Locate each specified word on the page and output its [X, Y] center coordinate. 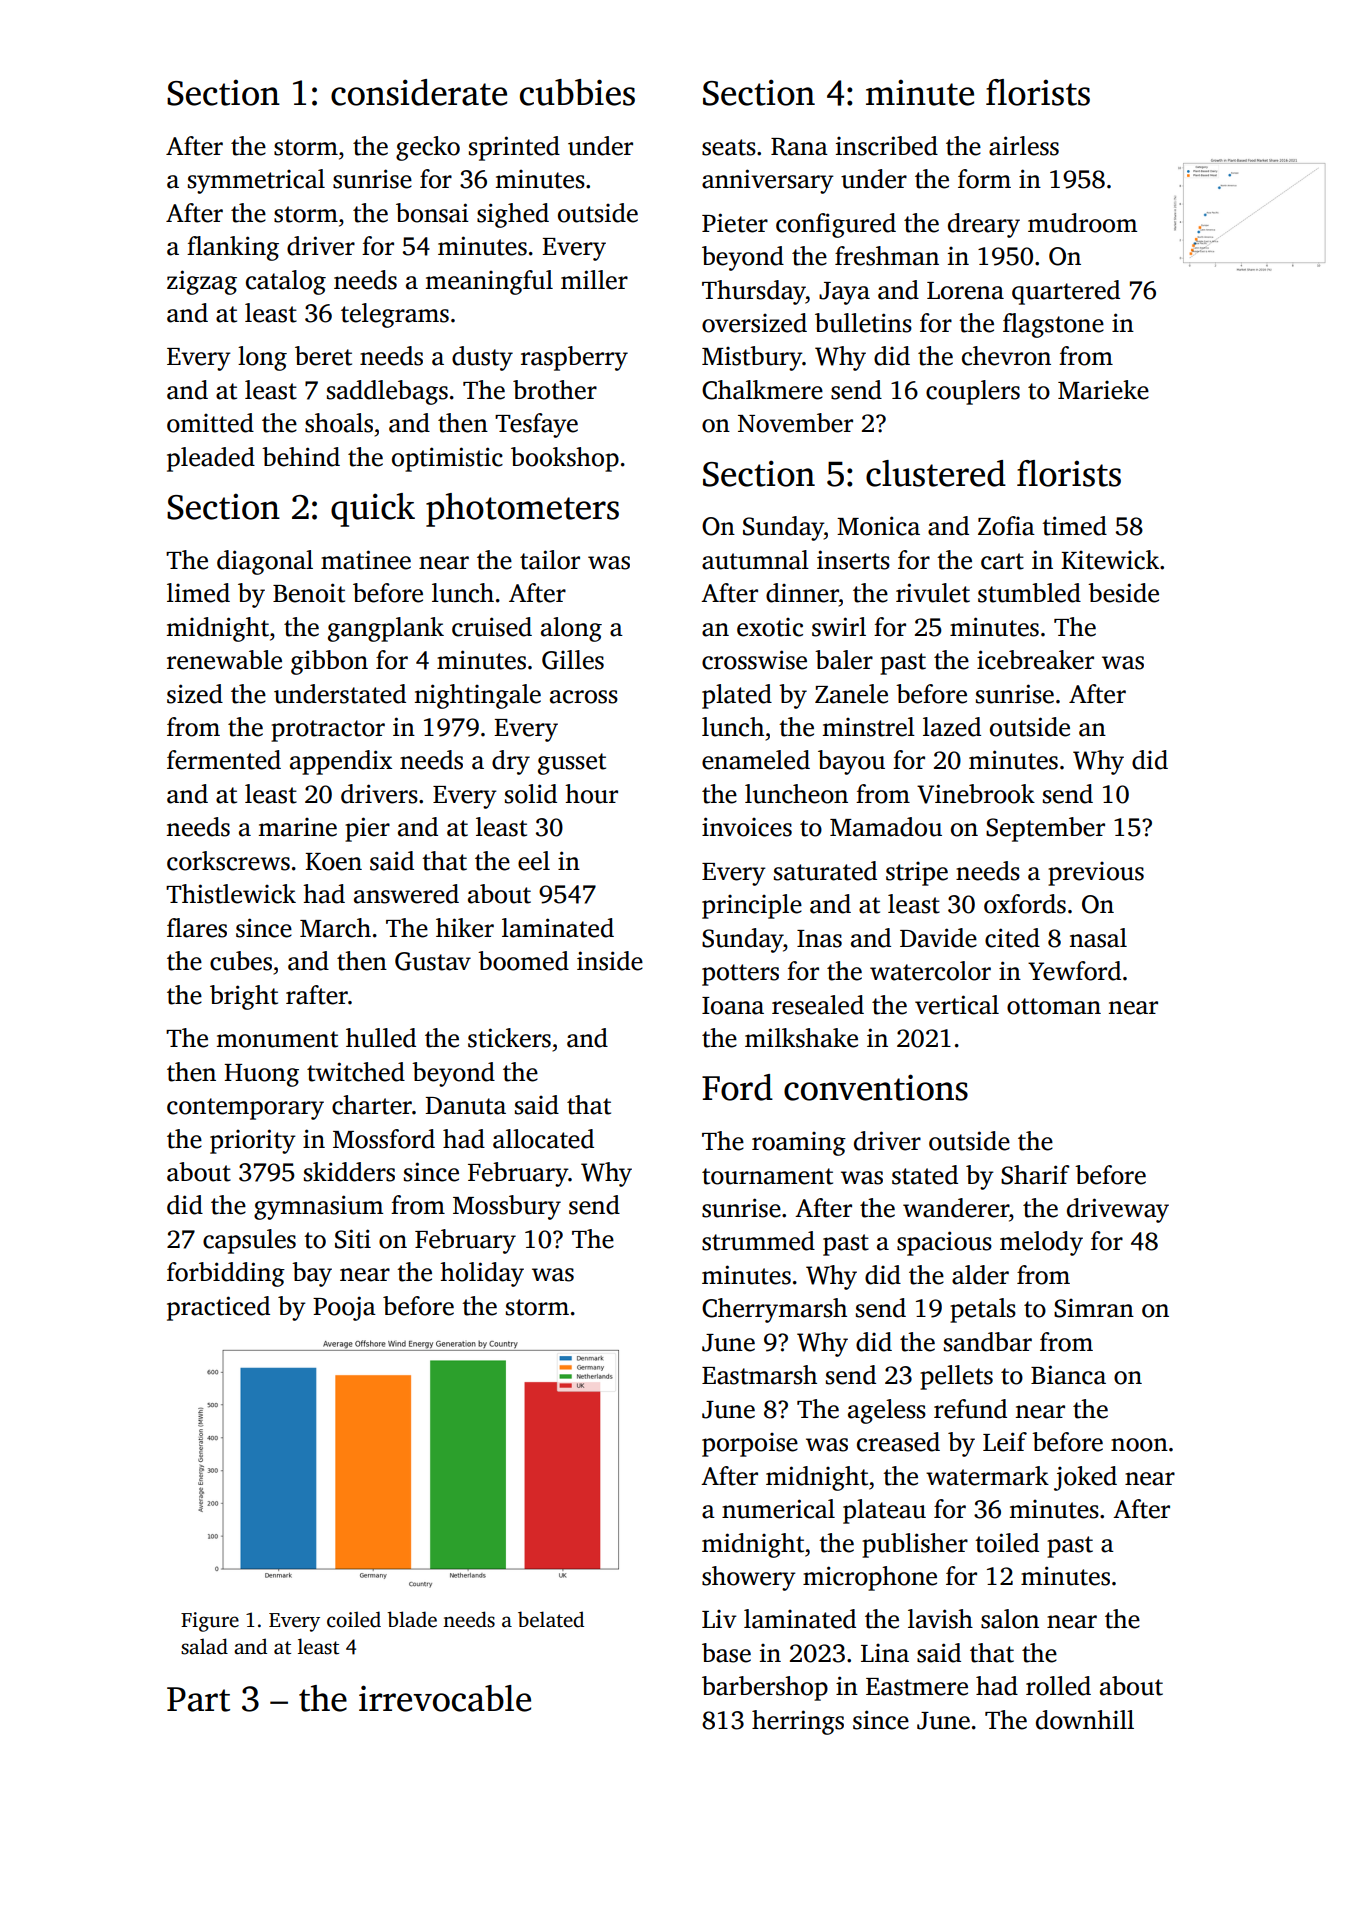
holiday [482, 1274]
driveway [1118, 1210]
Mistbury [752, 358]
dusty [482, 358]
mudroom [1082, 223]
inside [610, 961]
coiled [354, 1619]
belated [551, 1619]
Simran [1094, 1308]
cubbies [577, 92]
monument [277, 1039]
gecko [428, 148]
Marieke [1103, 390]
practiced [218, 1308]
